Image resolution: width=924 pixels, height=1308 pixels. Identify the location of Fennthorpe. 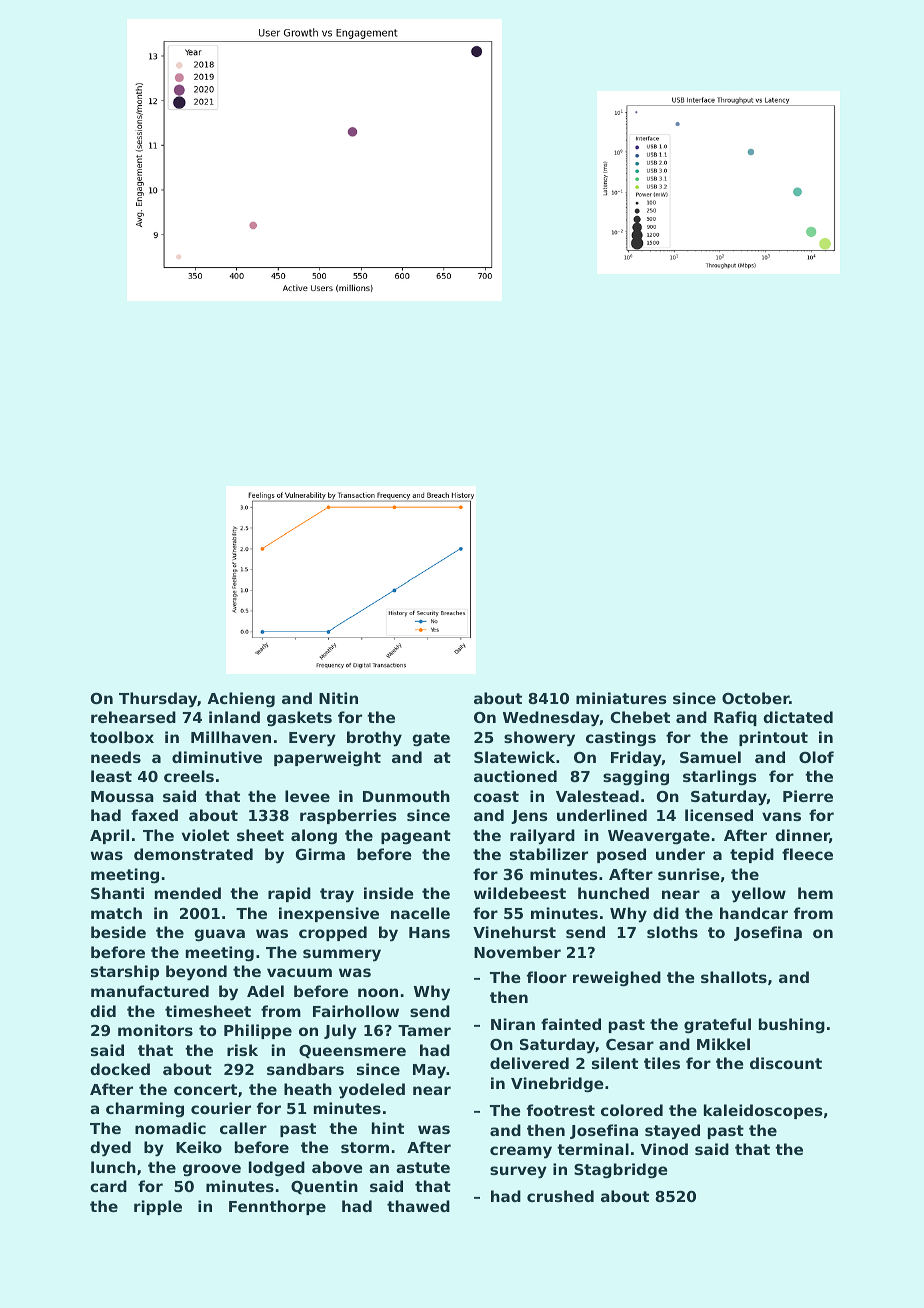
(277, 1207).
